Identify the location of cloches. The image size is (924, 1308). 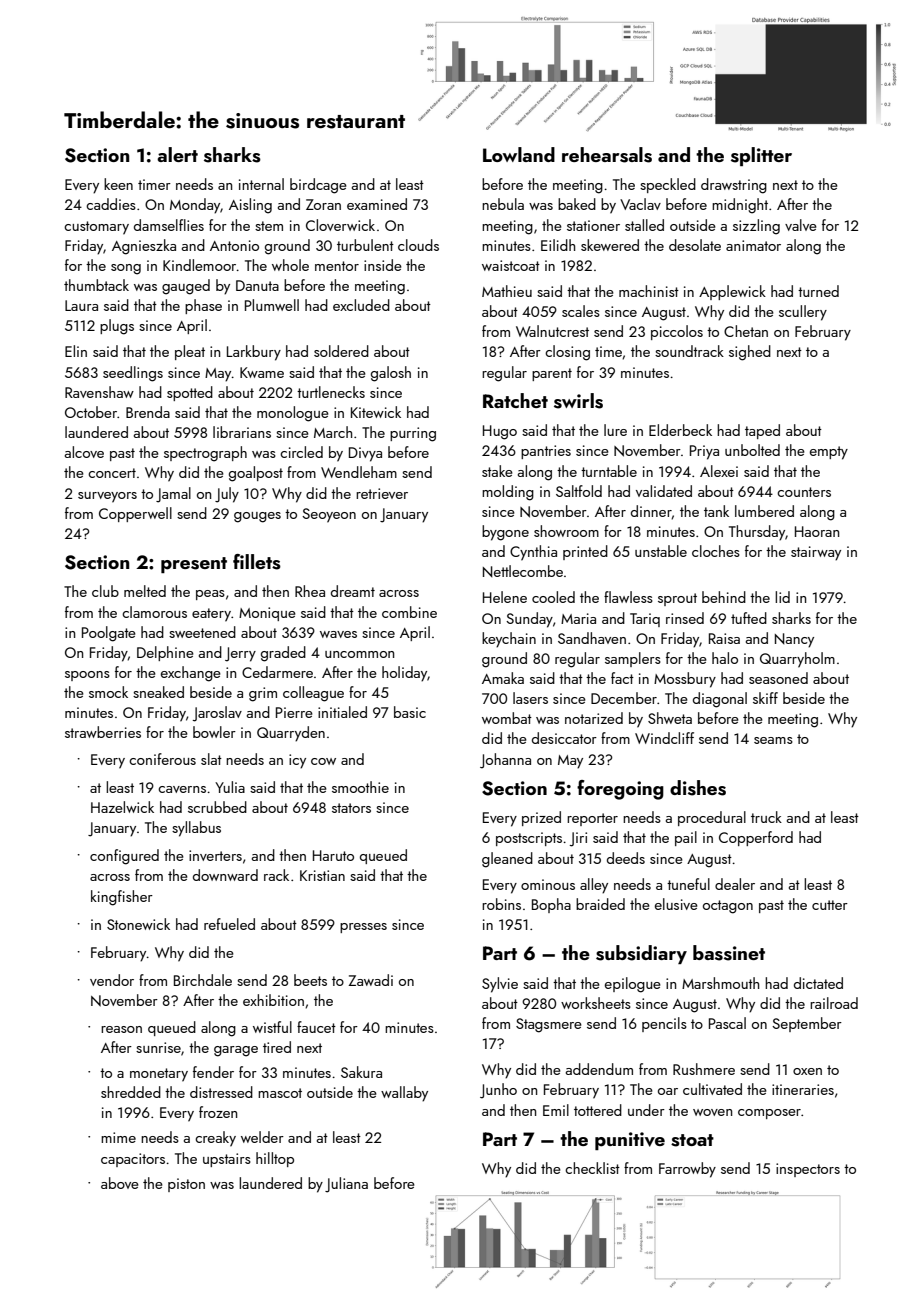
(716, 551).
